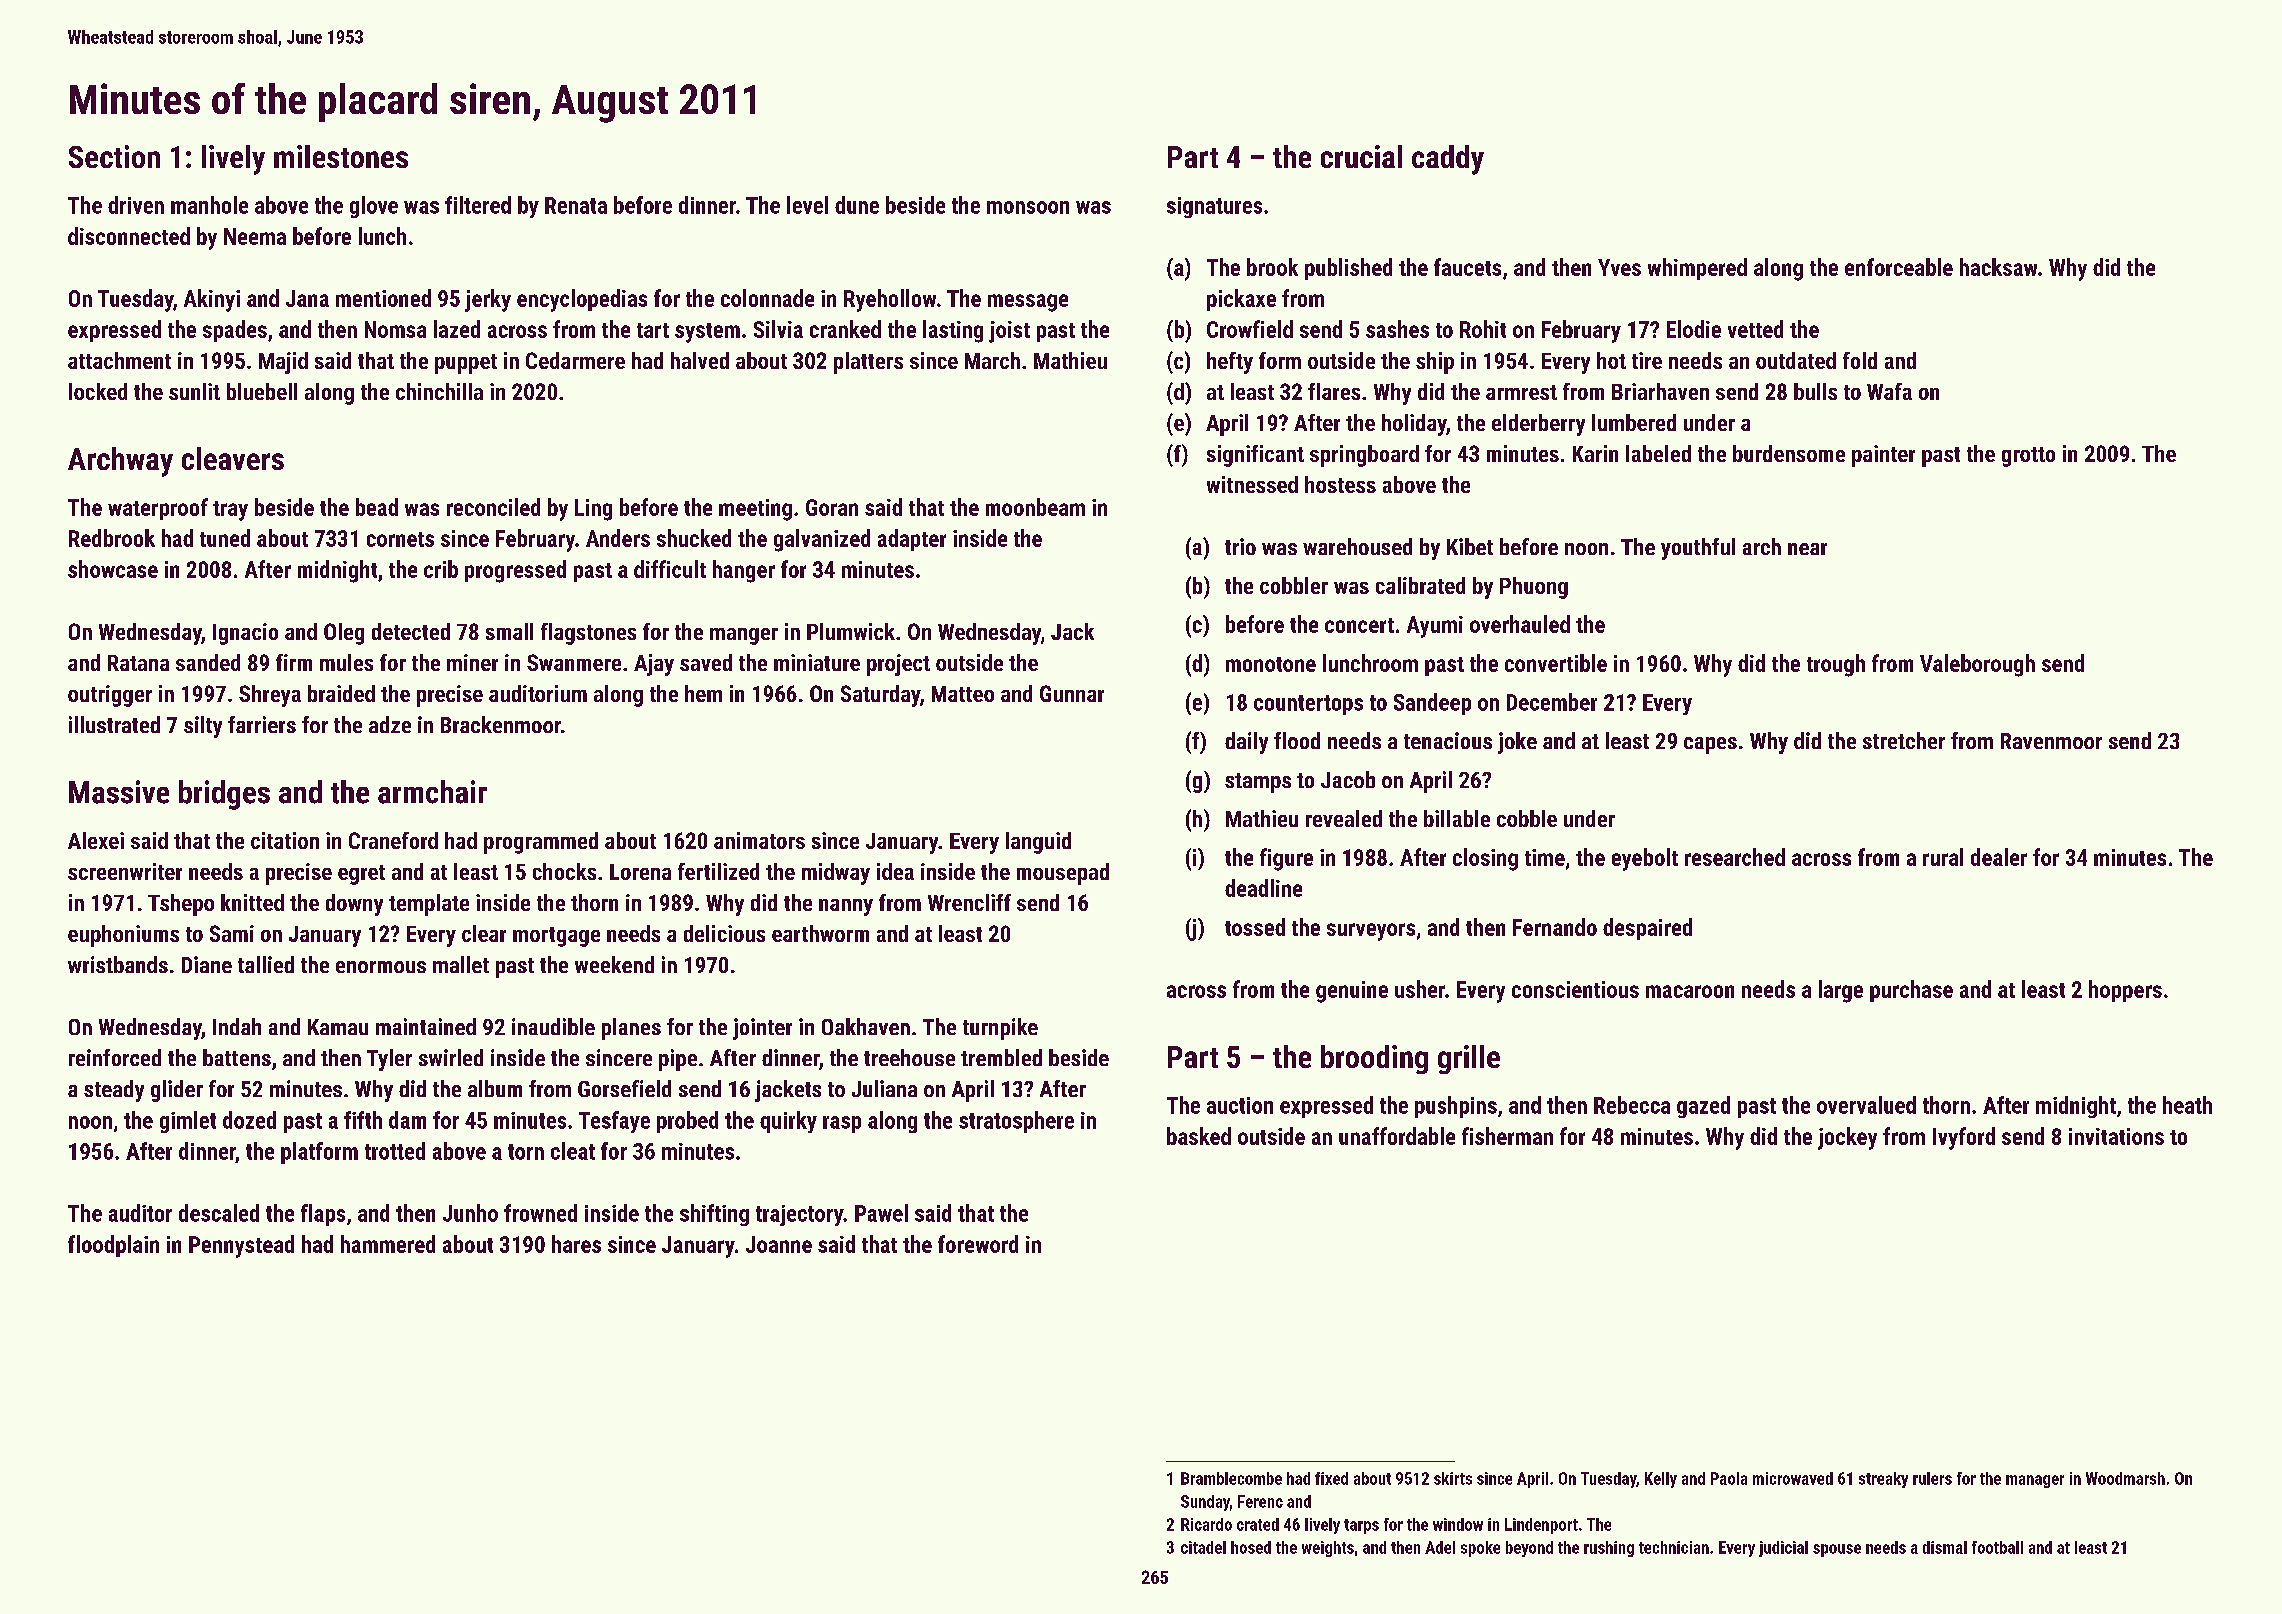  What do you see at coordinates (1397, 1136) in the screenshot?
I see `unaffordable` at bounding box center [1397, 1136].
